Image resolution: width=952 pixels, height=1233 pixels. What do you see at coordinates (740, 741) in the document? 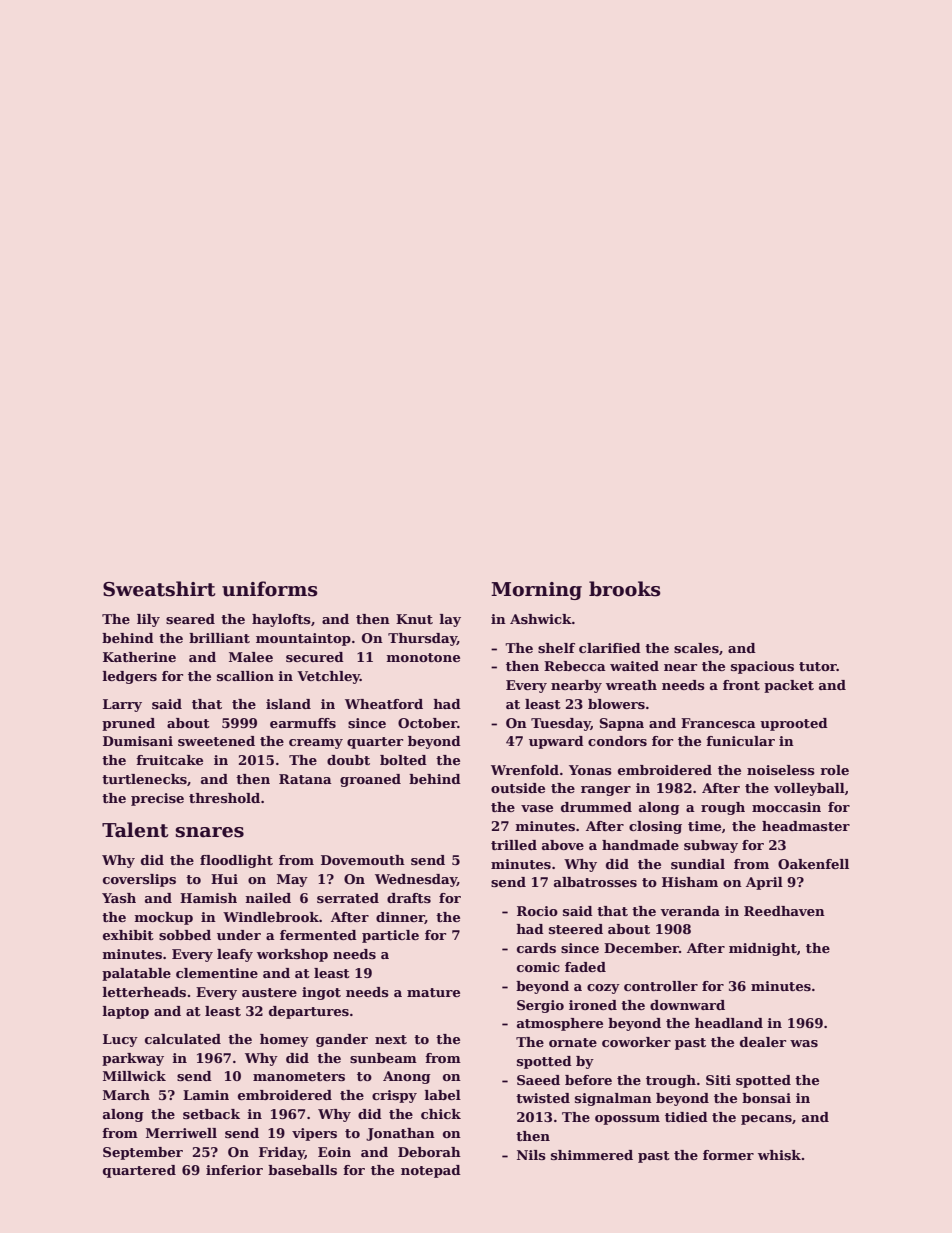
I see `funicular` at bounding box center [740, 741].
